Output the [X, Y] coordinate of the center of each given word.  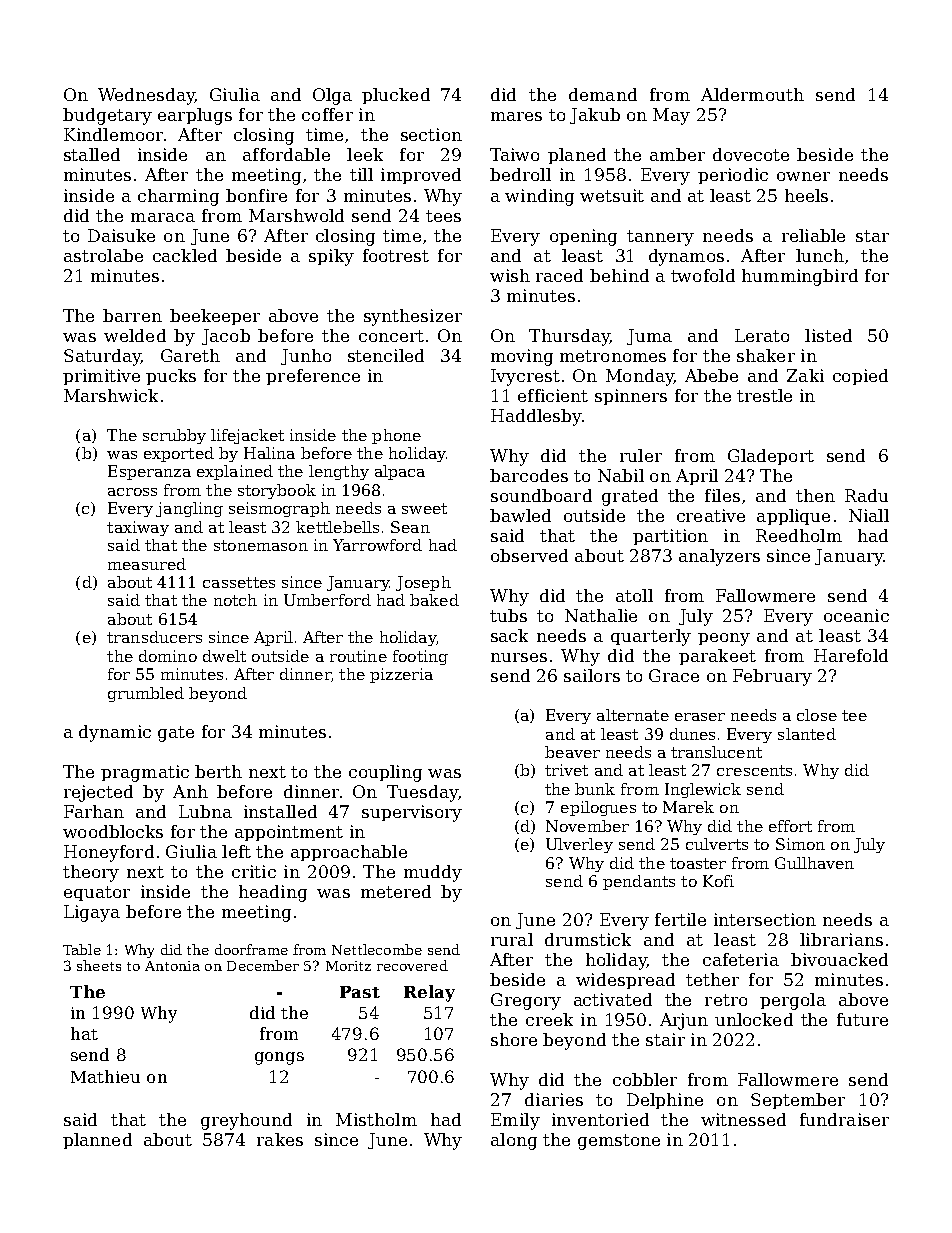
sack [509, 635]
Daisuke [121, 235]
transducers [154, 637]
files [722, 495]
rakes [280, 1139]
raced [559, 275]
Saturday [102, 357]
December [263, 965]
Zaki [805, 375]
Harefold [851, 655]
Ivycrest [525, 377]
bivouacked [839, 959]
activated [613, 999]
